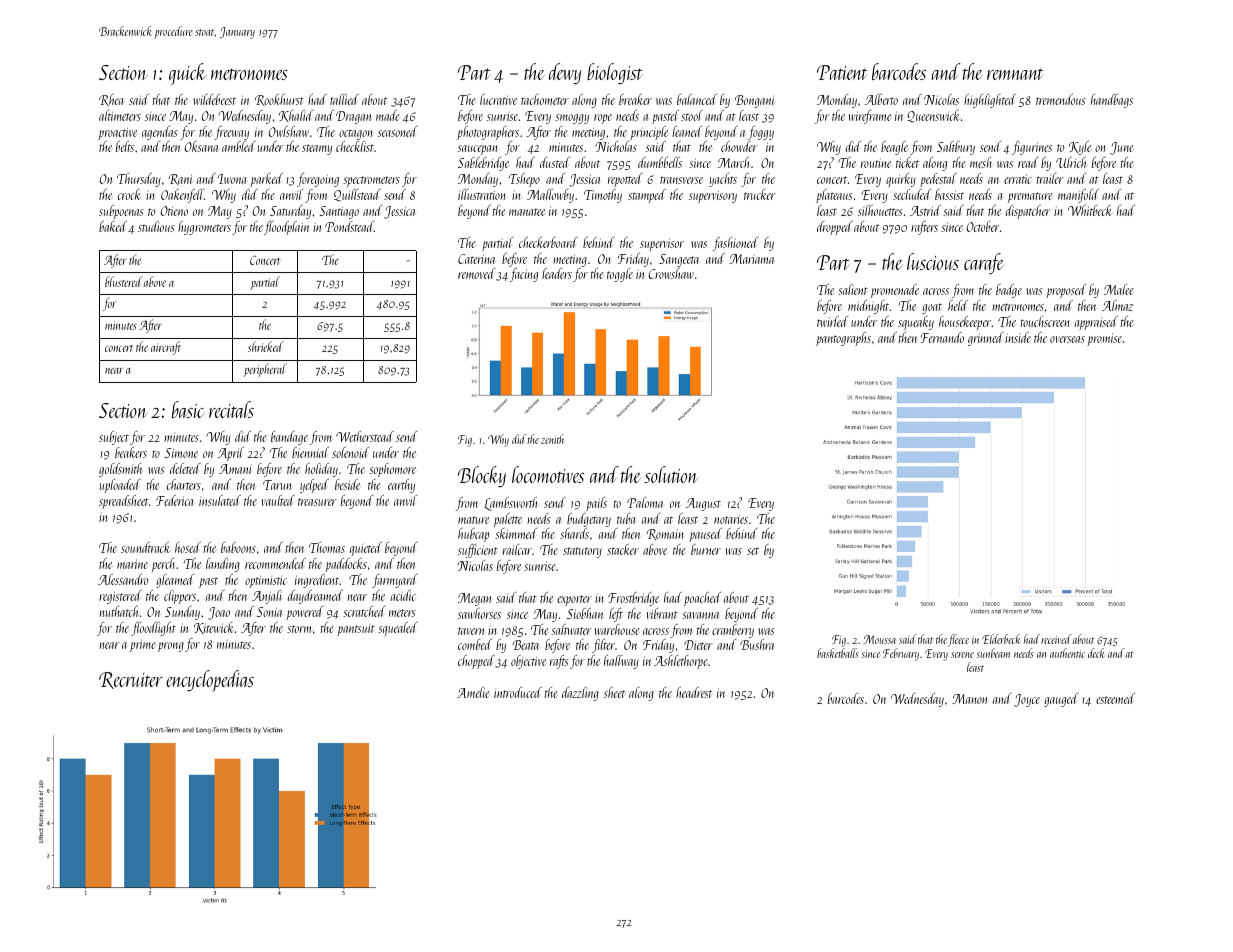 The height and width of the page is (952, 1233). Describe the element at coordinates (555, 162) in the page. I see `dusted` at that location.
